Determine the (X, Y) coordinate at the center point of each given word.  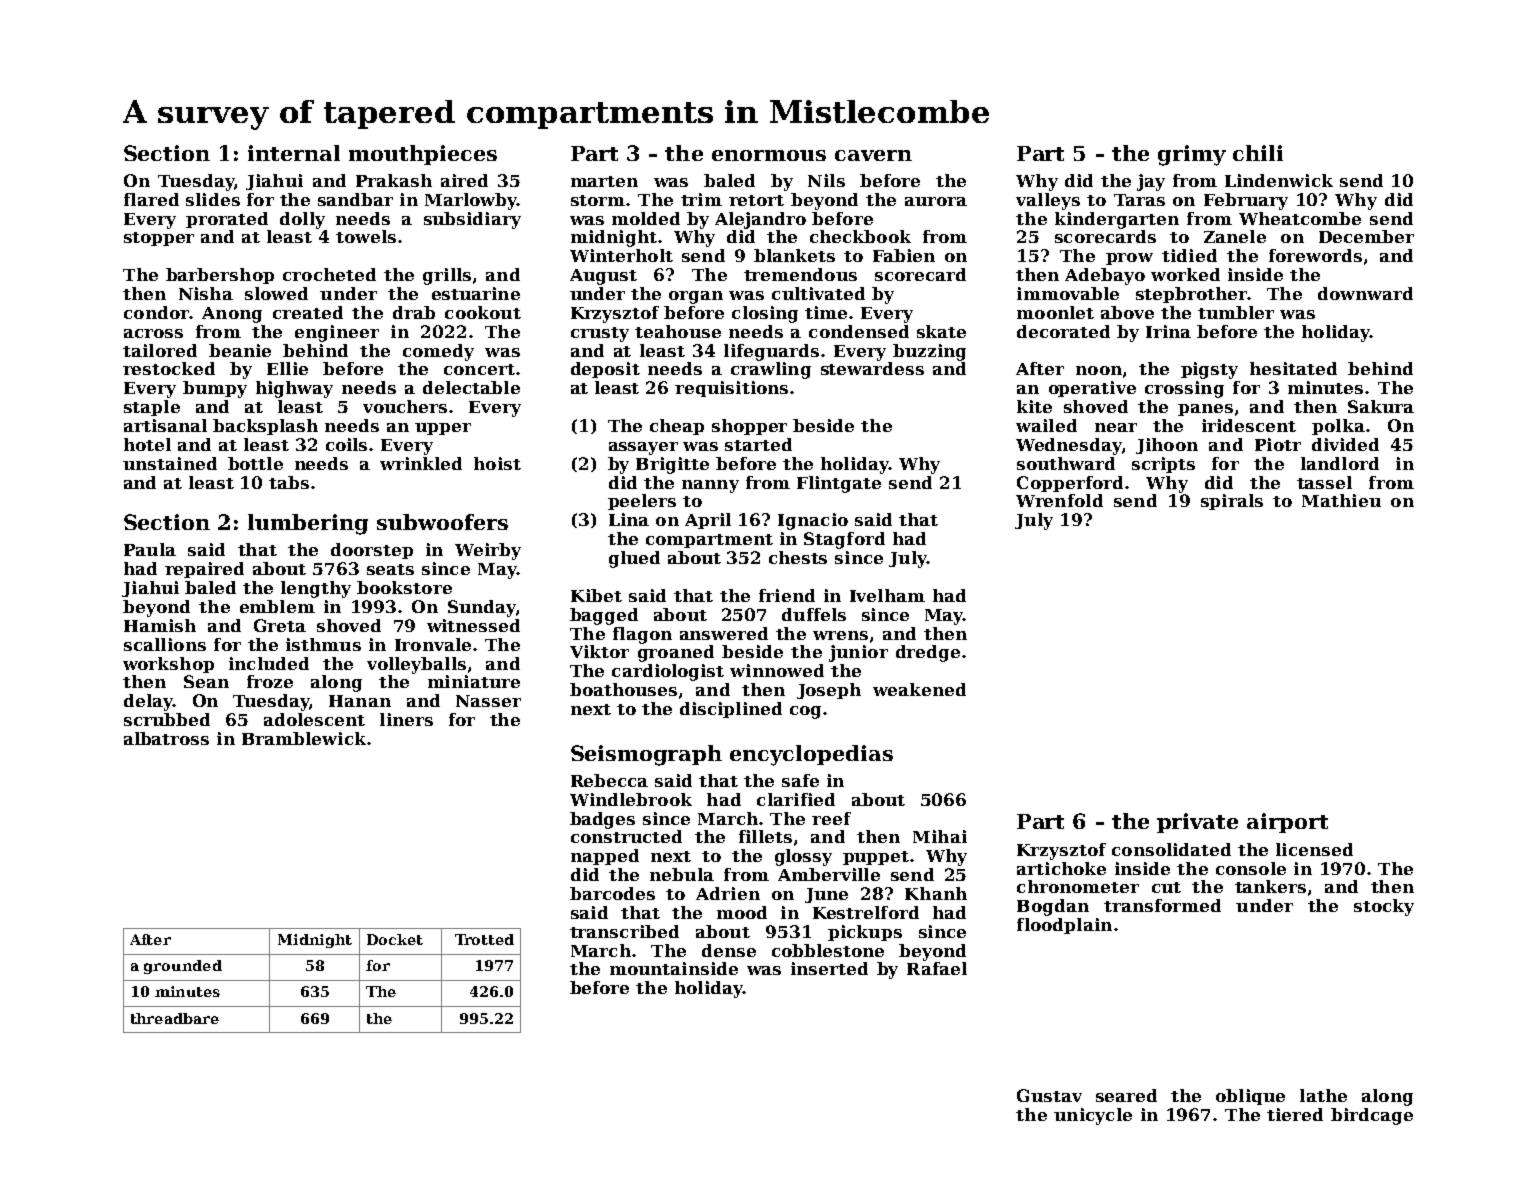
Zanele (1235, 236)
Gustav (1049, 1095)
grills (447, 276)
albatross (166, 738)
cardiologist (668, 672)
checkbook (860, 236)
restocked (169, 368)
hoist (497, 463)
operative (1092, 389)
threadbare (175, 1018)
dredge (928, 653)
